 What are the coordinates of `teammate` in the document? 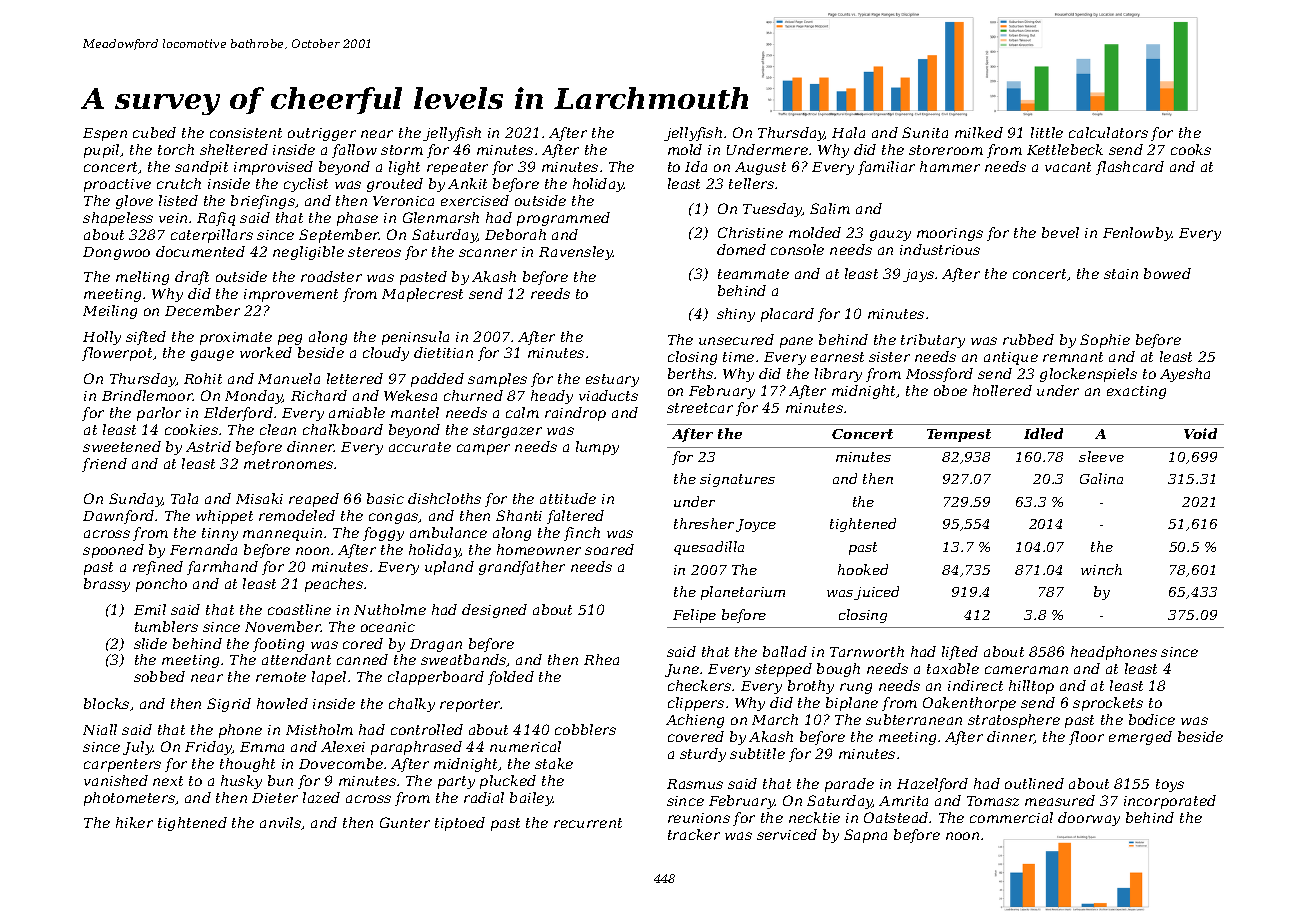 It's located at (753, 274).
